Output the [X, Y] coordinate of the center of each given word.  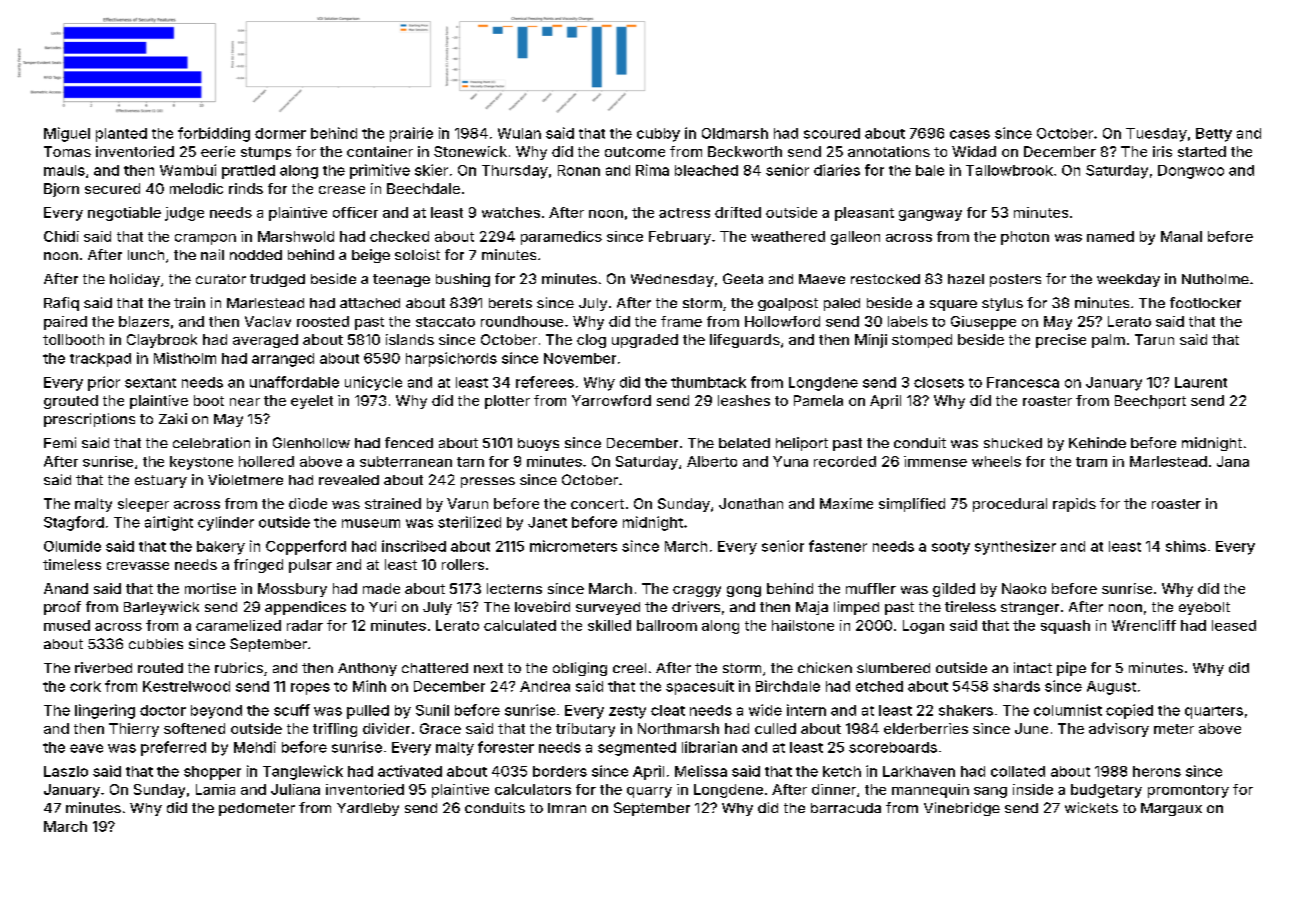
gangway [930, 215]
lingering [105, 711]
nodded [256, 255]
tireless [970, 606]
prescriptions [89, 420]
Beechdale [423, 188]
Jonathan [751, 503]
